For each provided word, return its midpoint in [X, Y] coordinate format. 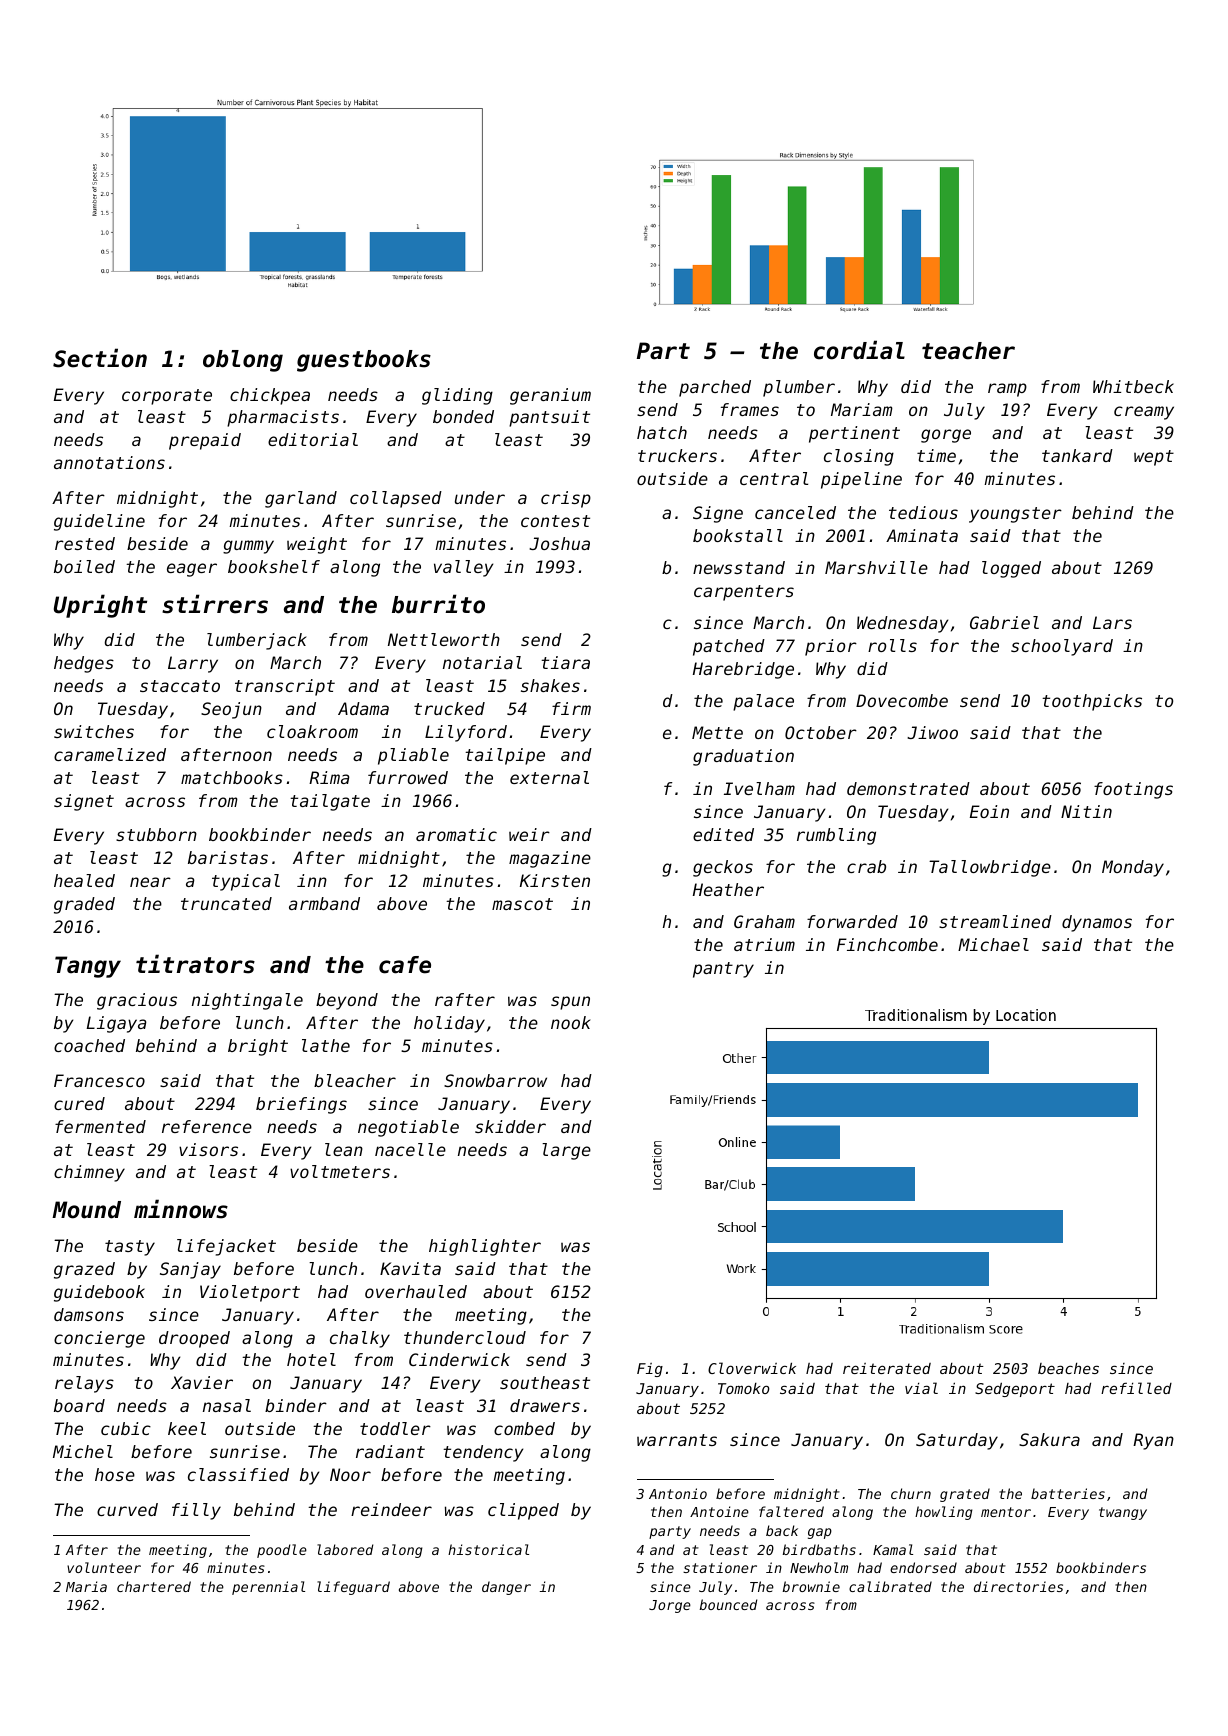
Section [100, 358]
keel [187, 1428]
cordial [859, 350]
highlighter [485, 1247]
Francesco [99, 1080]
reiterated [887, 1368]
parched [715, 388]
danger [506, 1588]
